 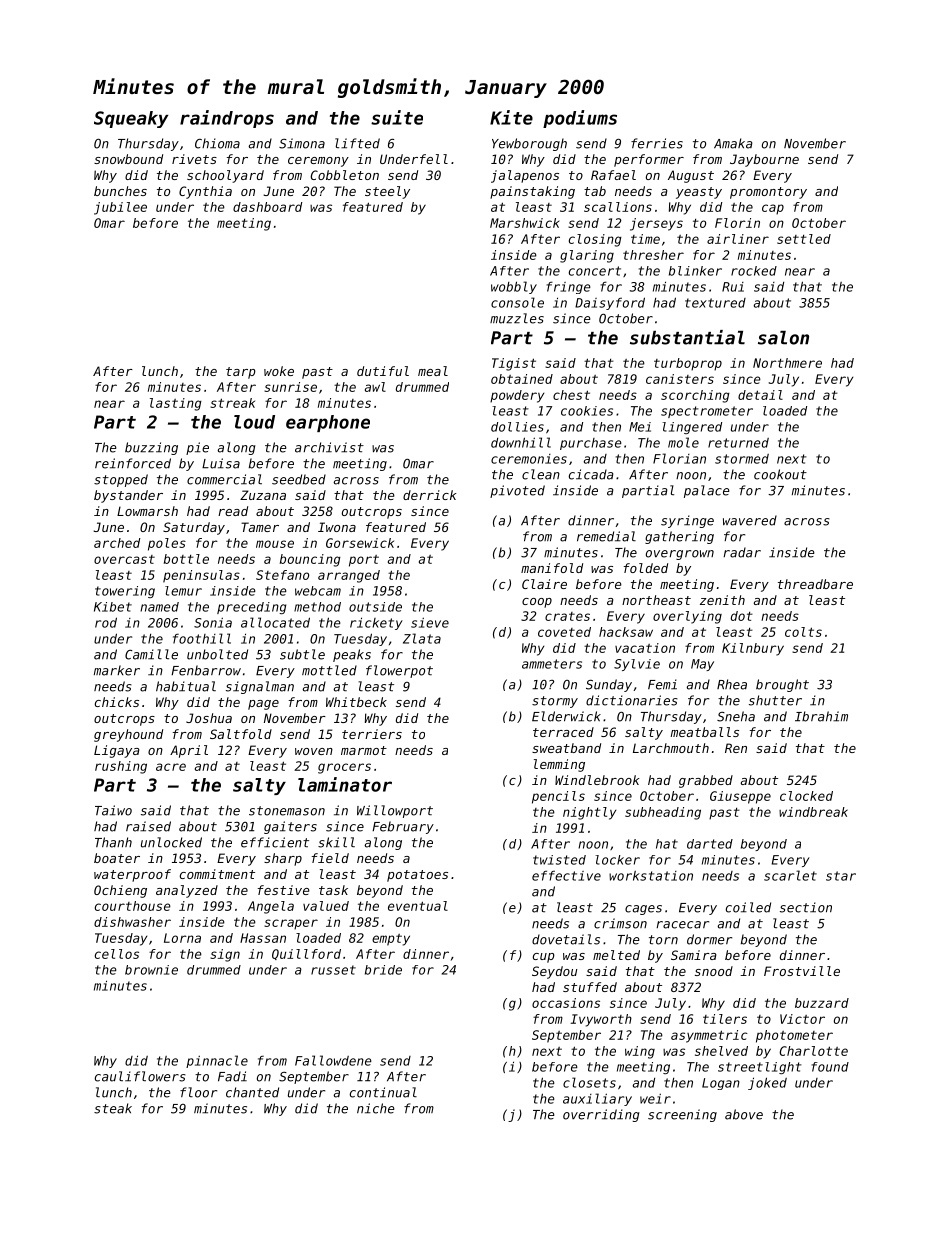 I want to click on clocked, so click(x=806, y=796).
